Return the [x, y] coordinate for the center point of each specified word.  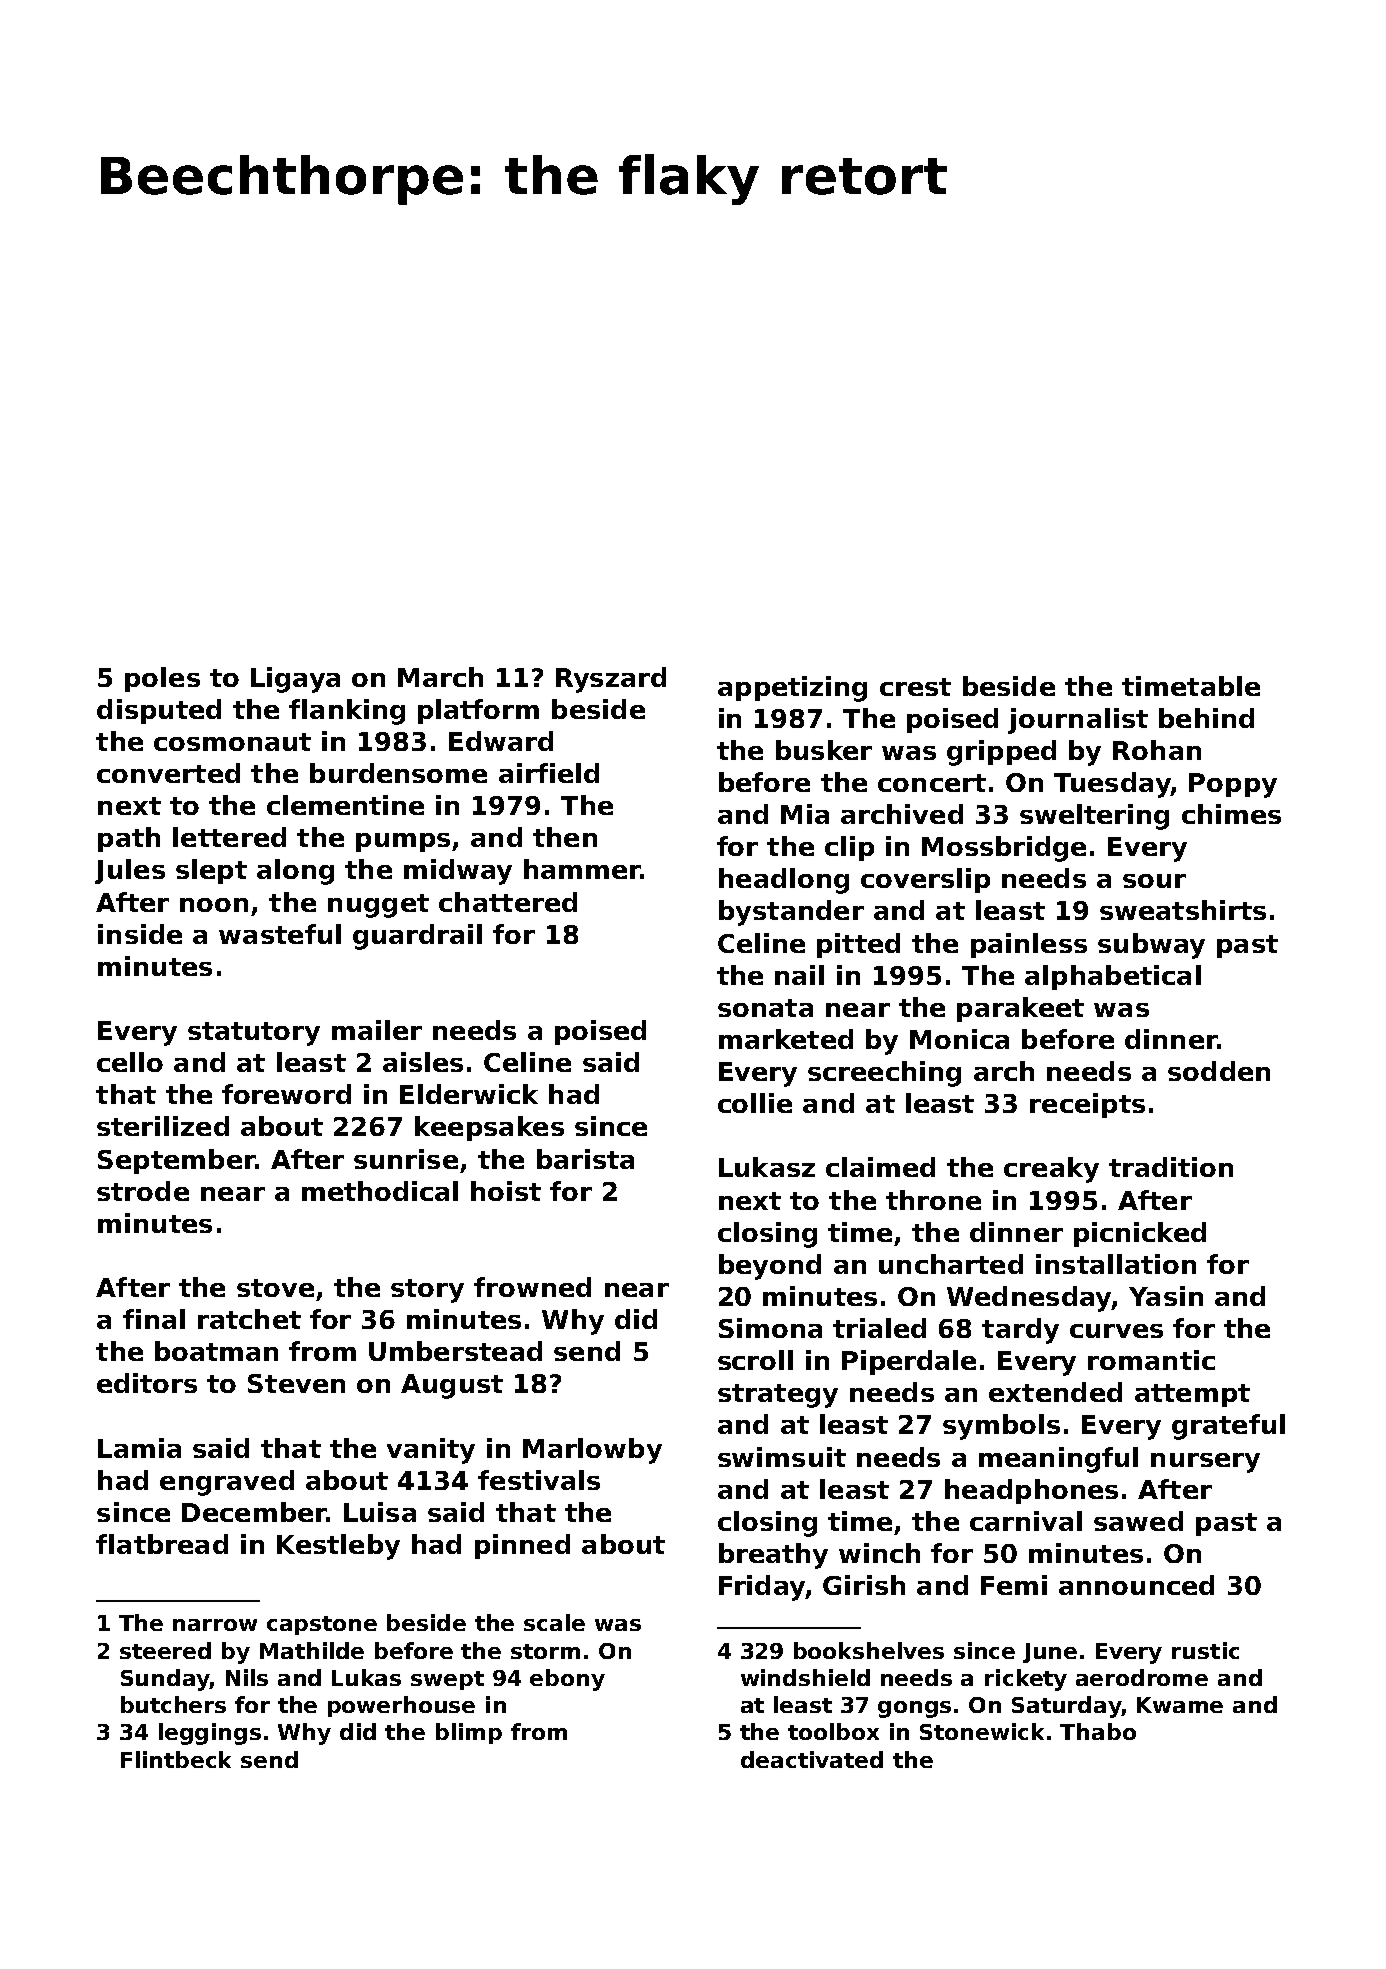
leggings [210, 1734]
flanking [347, 712]
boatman [216, 1351]
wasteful [280, 934]
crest [915, 687]
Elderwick [469, 1094]
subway [1151, 946]
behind [1206, 718]
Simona [770, 1328]
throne [933, 1200]
